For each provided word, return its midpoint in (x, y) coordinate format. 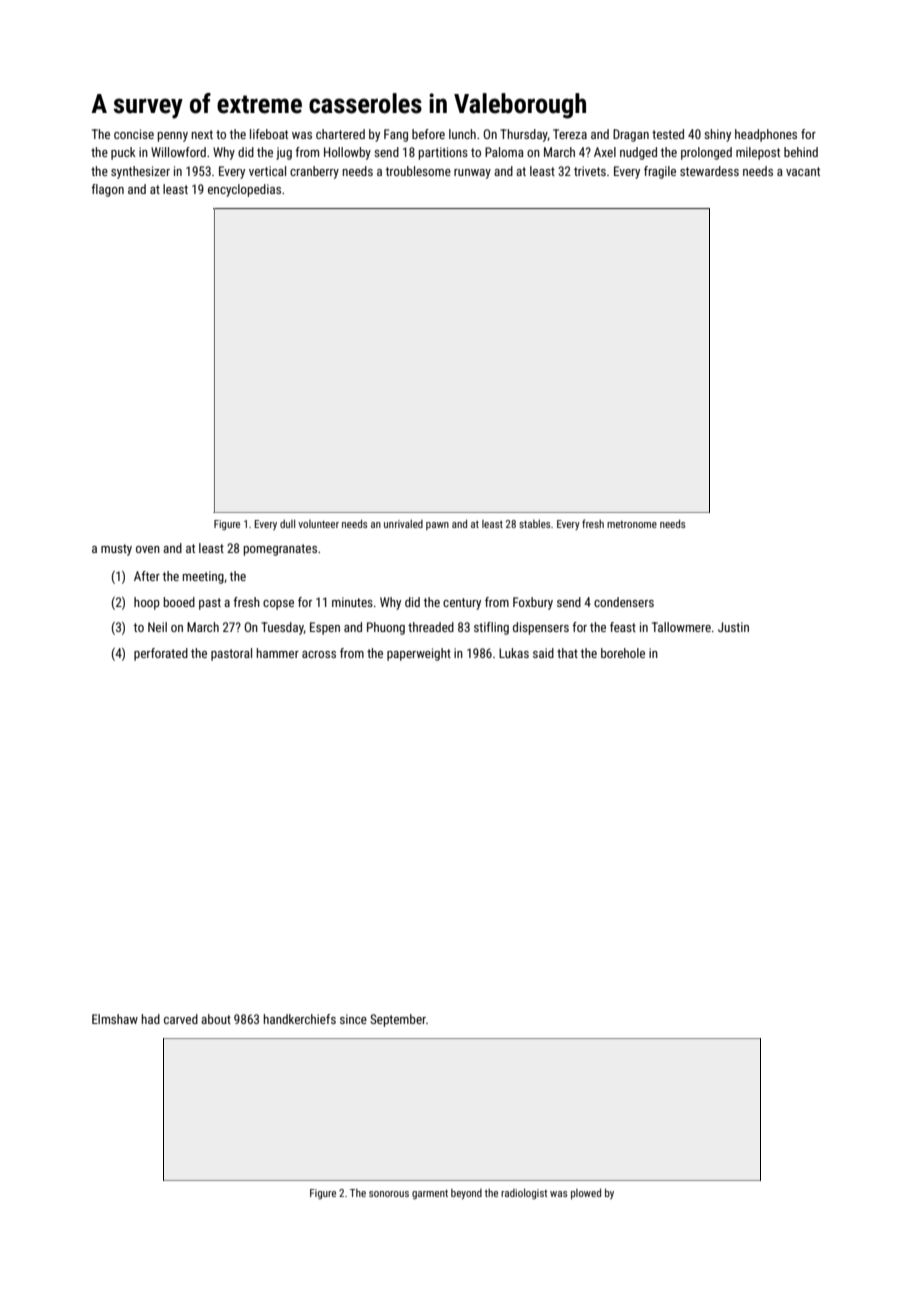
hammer (278, 653)
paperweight (419, 654)
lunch (462, 134)
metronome (632, 524)
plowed (586, 1193)
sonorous (389, 1194)
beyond (466, 1194)
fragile (660, 172)
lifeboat (269, 134)
